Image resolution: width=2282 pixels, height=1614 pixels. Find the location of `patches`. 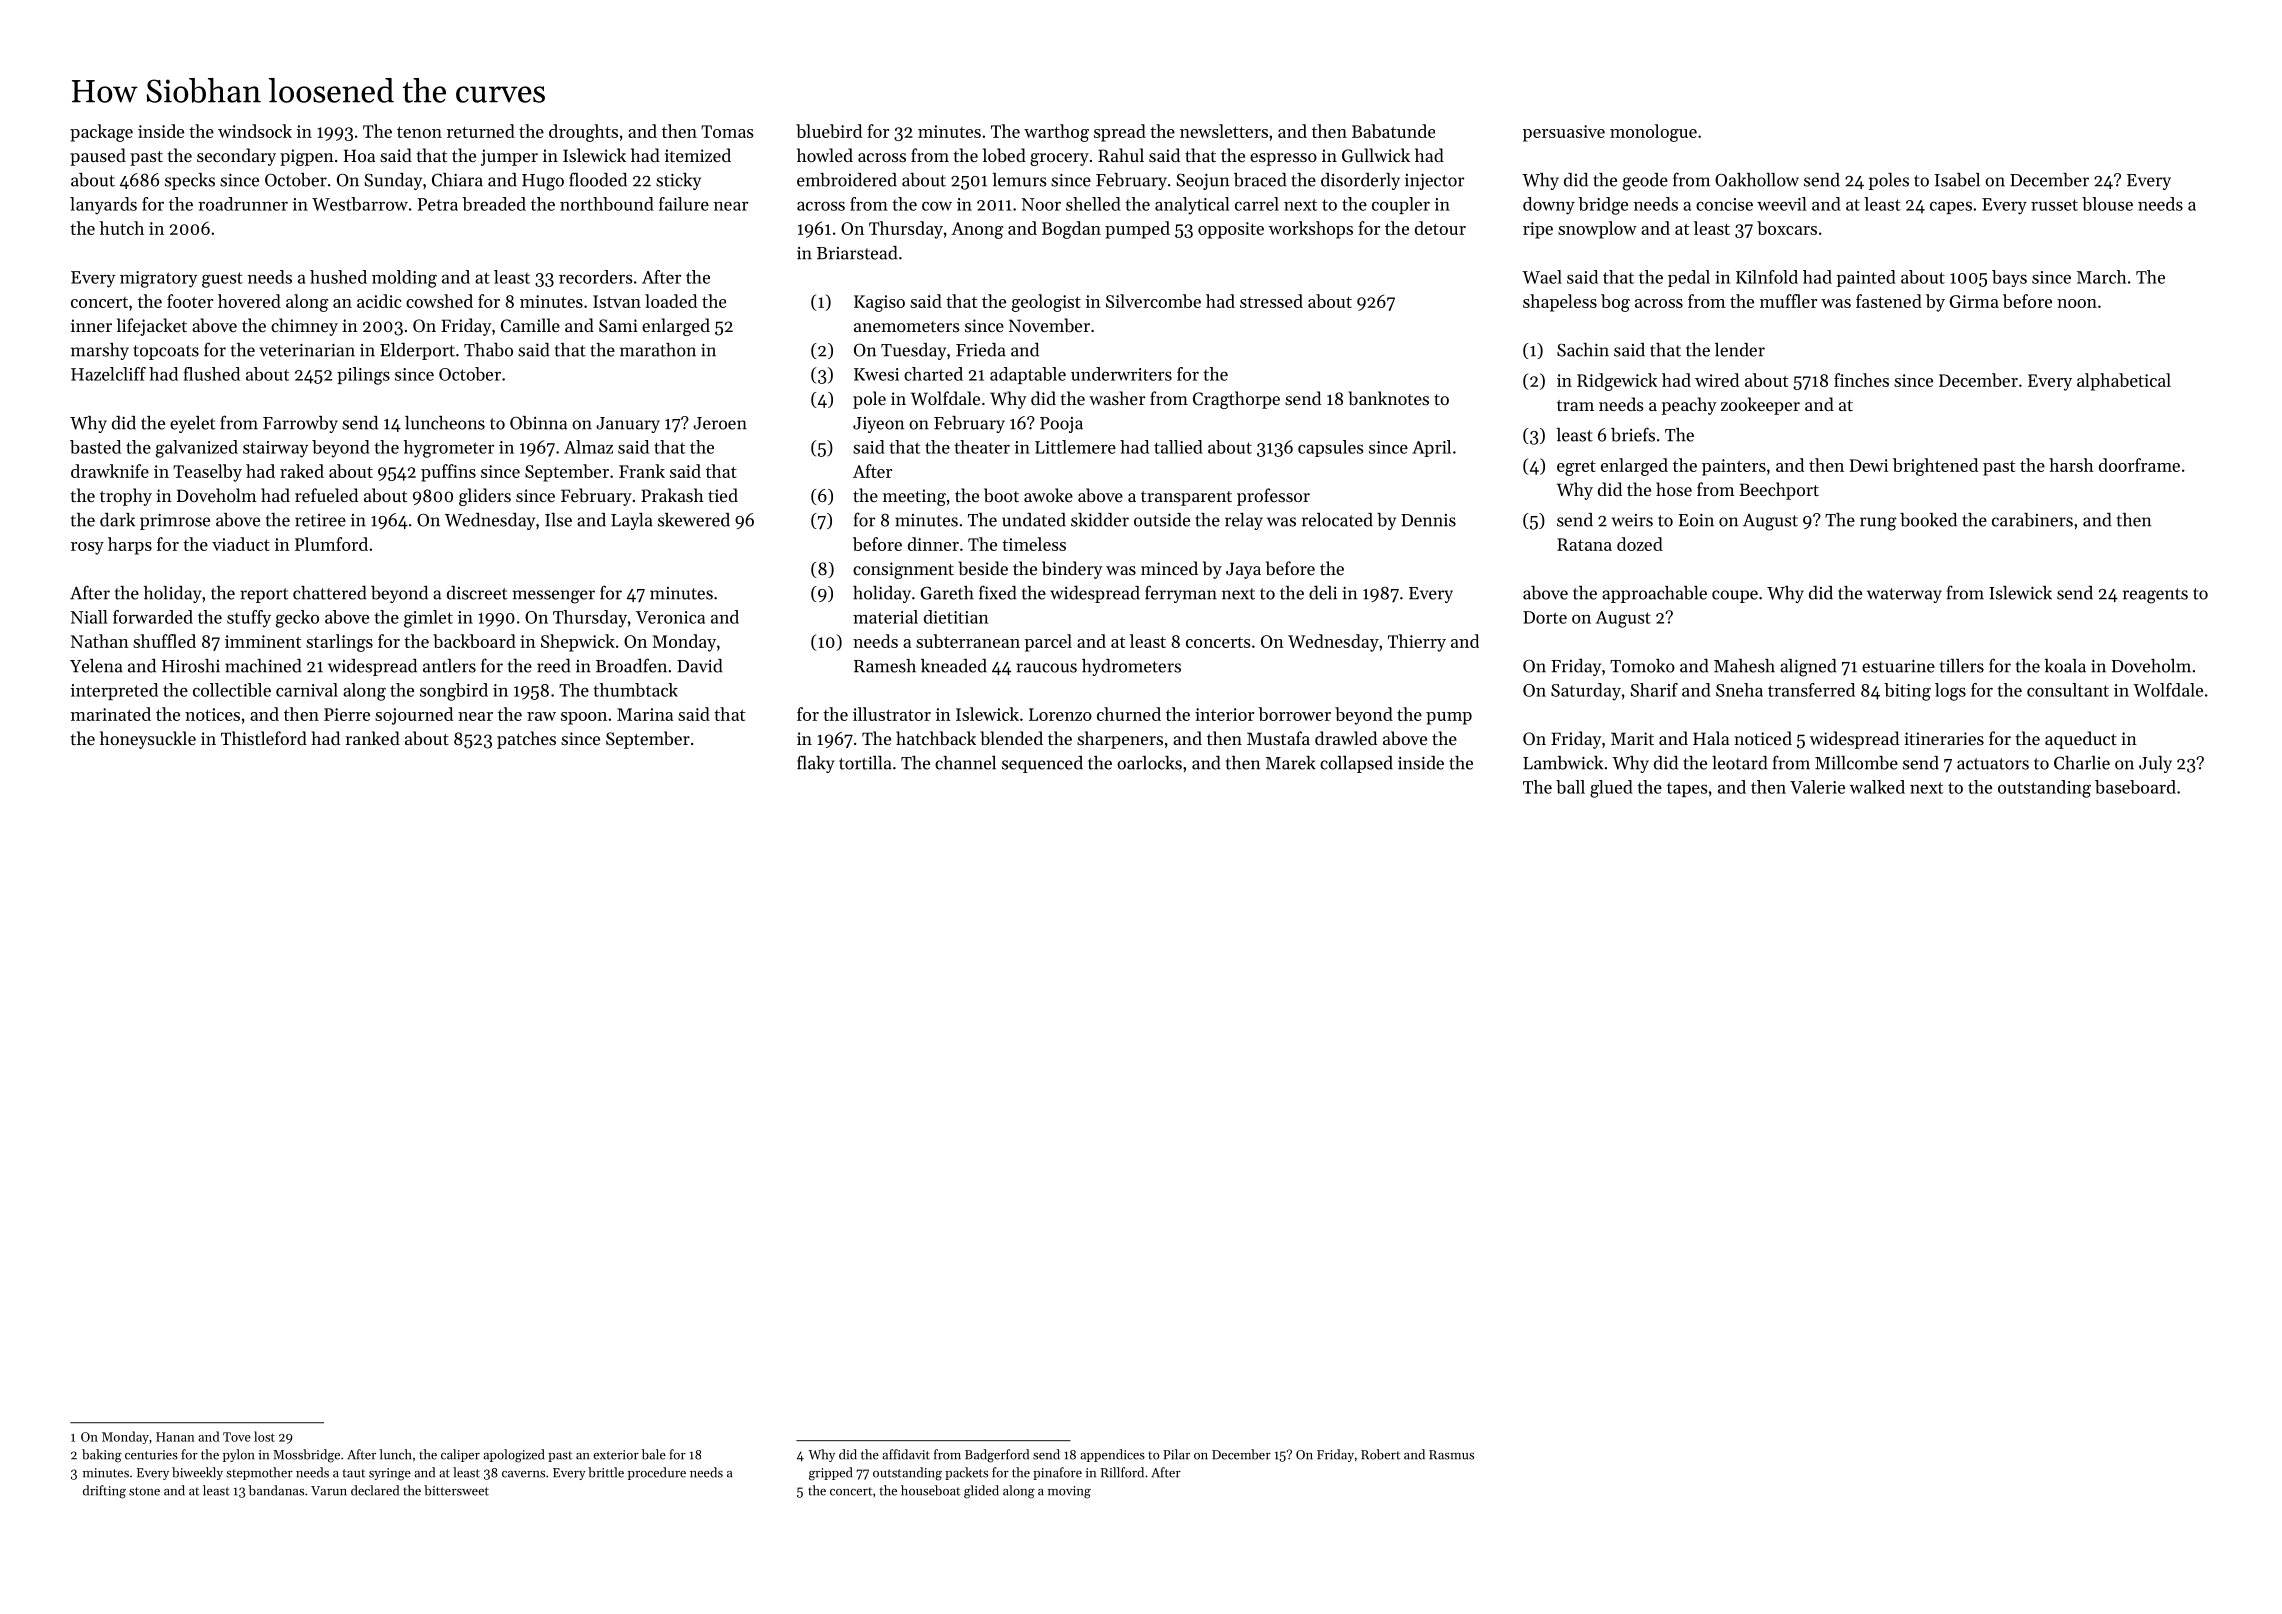

patches is located at coordinates (526, 740).
